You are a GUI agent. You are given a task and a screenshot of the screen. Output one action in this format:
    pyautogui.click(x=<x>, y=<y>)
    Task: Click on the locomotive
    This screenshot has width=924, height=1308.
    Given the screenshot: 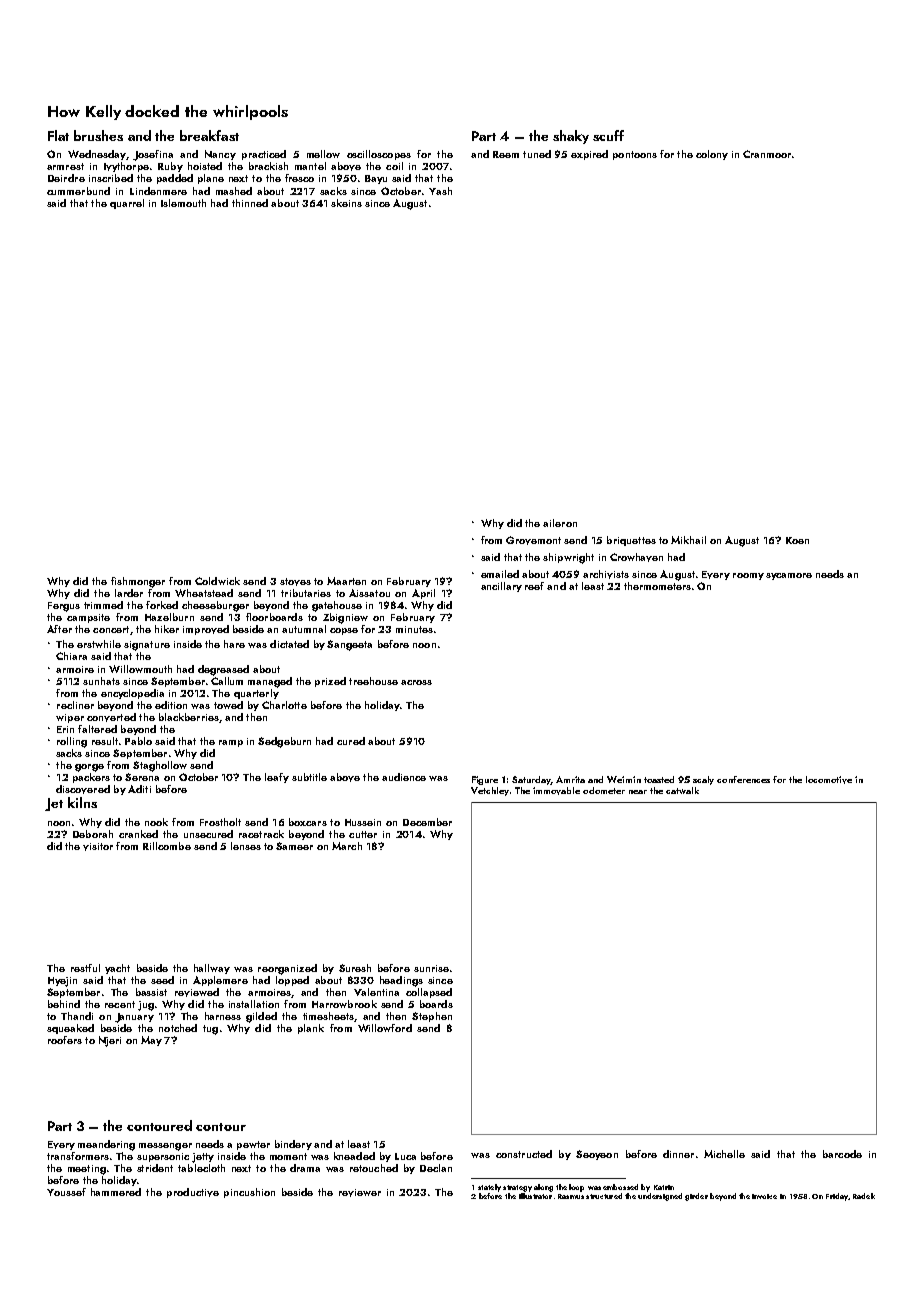 What is the action you would take?
    pyautogui.click(x=829, y=780)
